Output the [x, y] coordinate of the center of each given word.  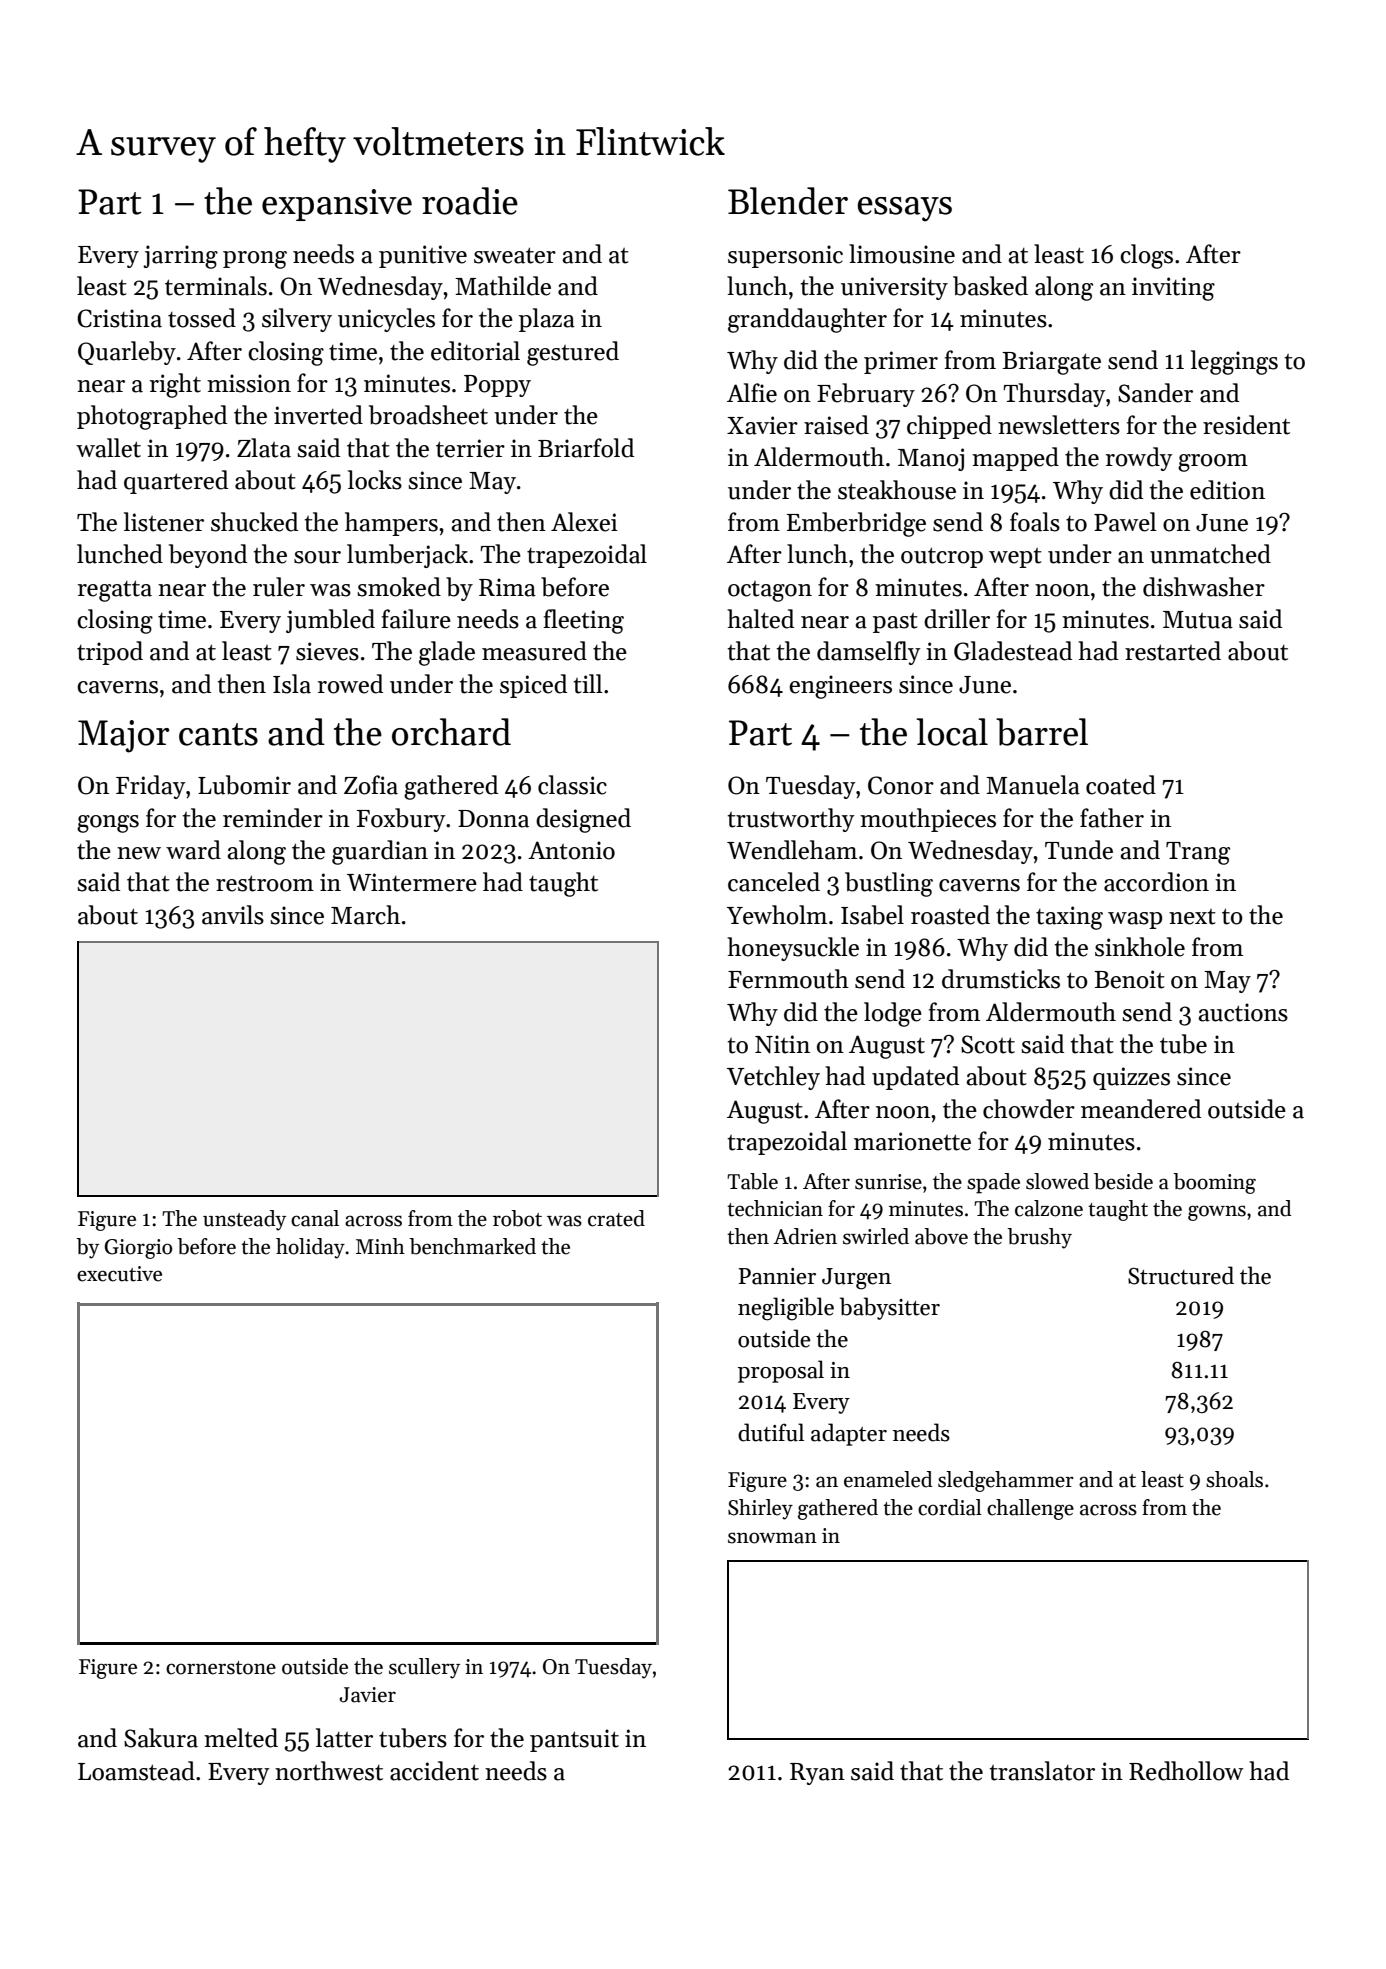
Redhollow [1186, 1771]
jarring [180, 257]
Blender [788, 201]
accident [434, 1771]
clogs [1146, 256]
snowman [772, 1538]
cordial [950, 1507]
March [365, 915]
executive [119, 1274]
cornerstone [221, 1668]
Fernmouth [788, 979]
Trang [1198, 853]
